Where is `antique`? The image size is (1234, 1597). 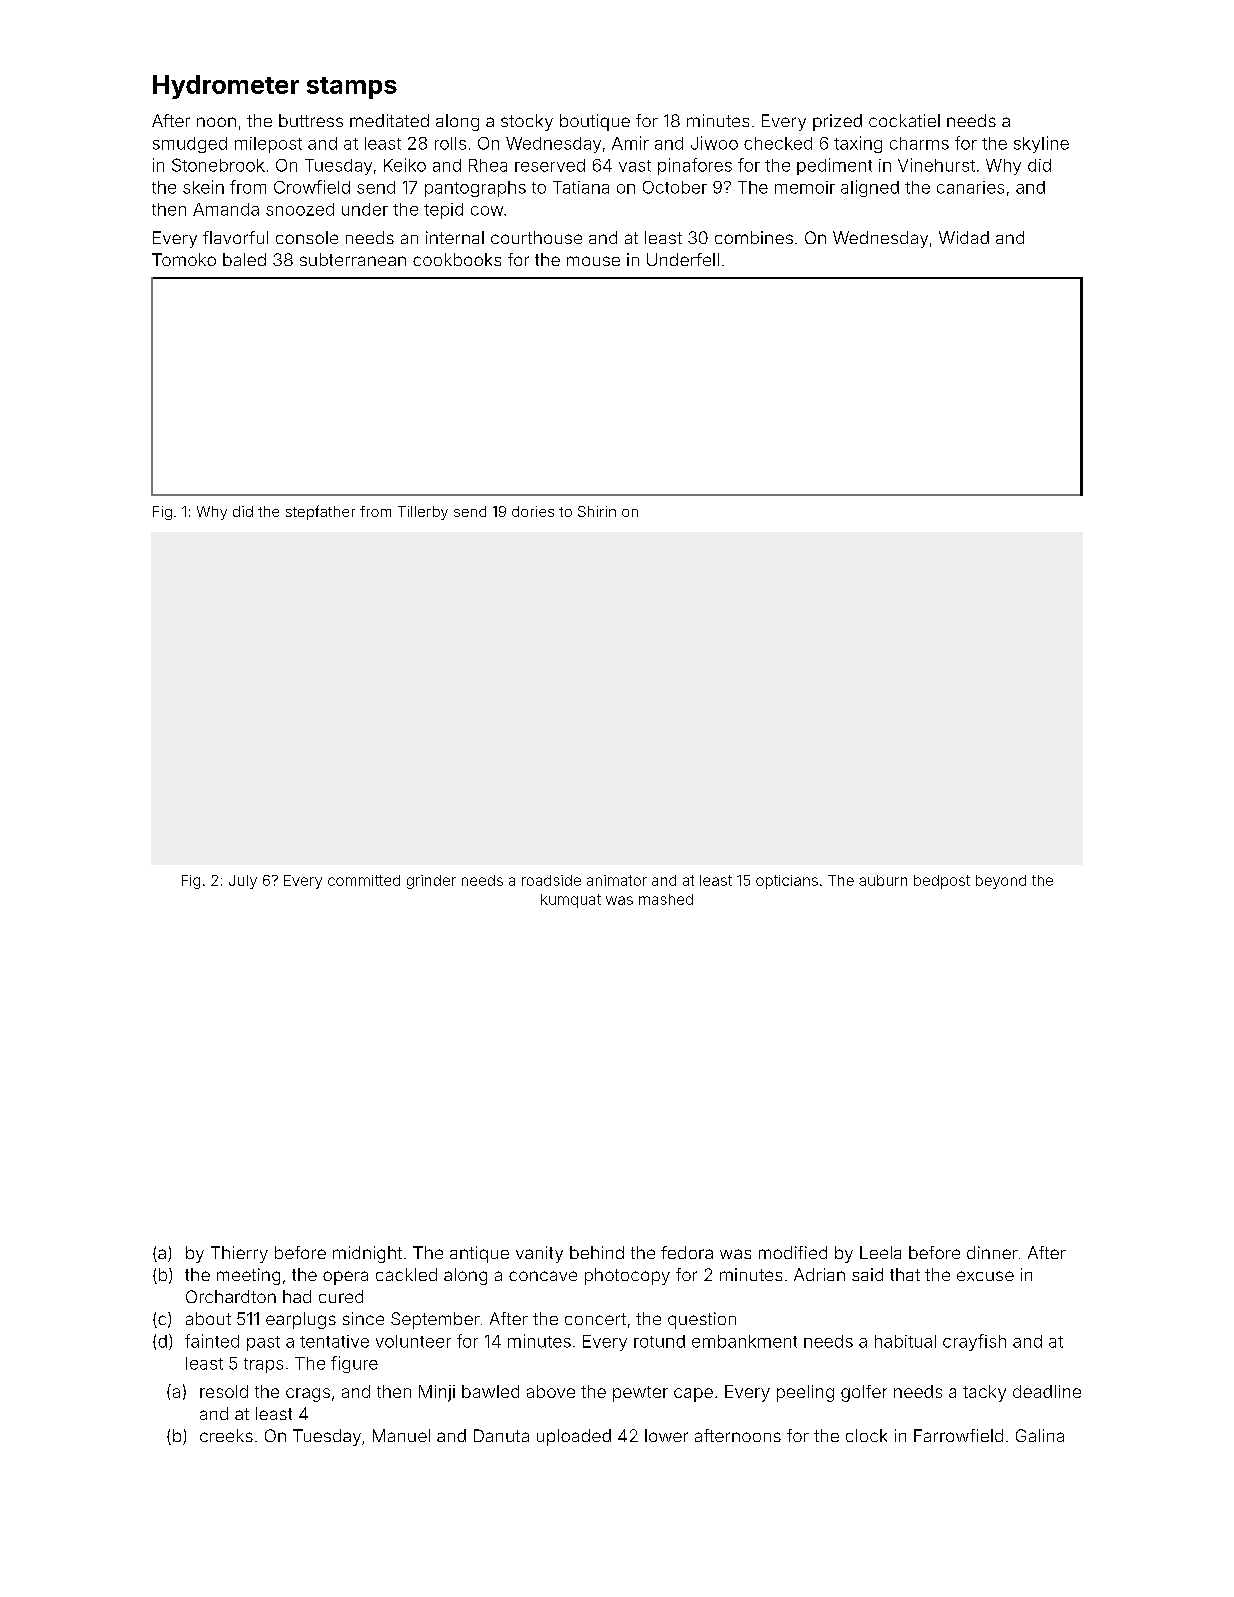
antique is located at coordinates (479, 1254).
